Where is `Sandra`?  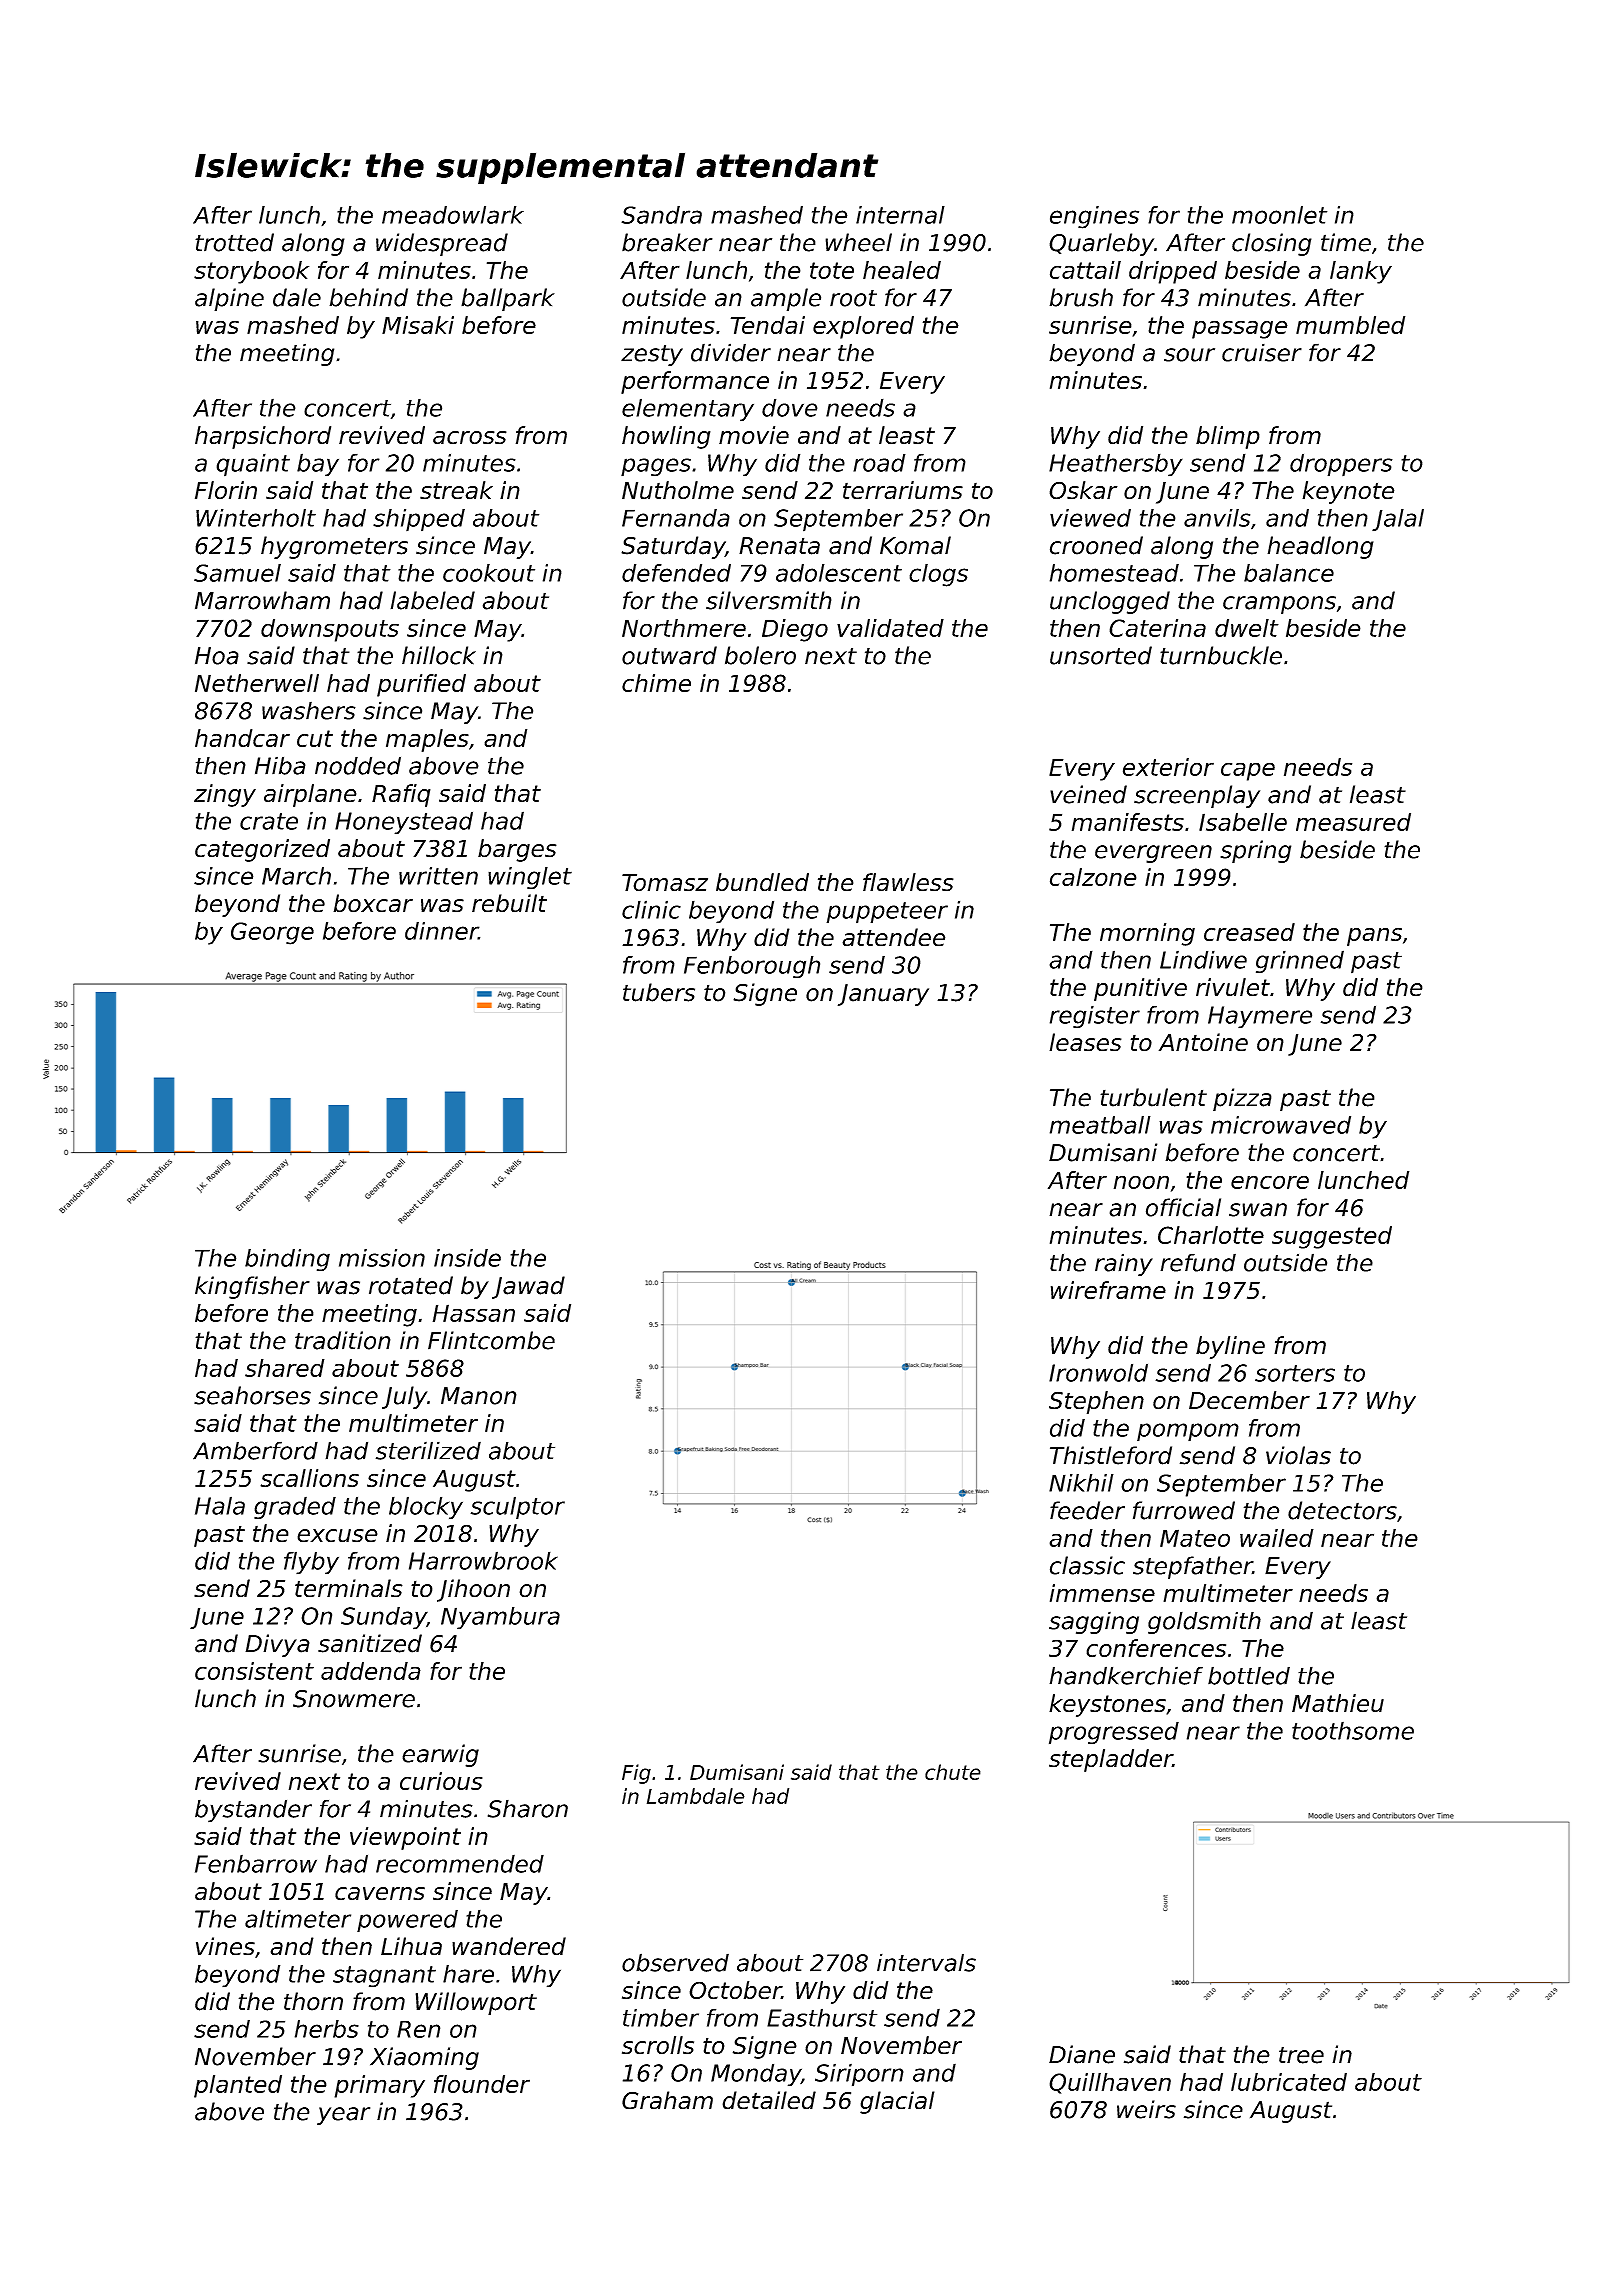
Sandra is located at coordinates (661, 215).
